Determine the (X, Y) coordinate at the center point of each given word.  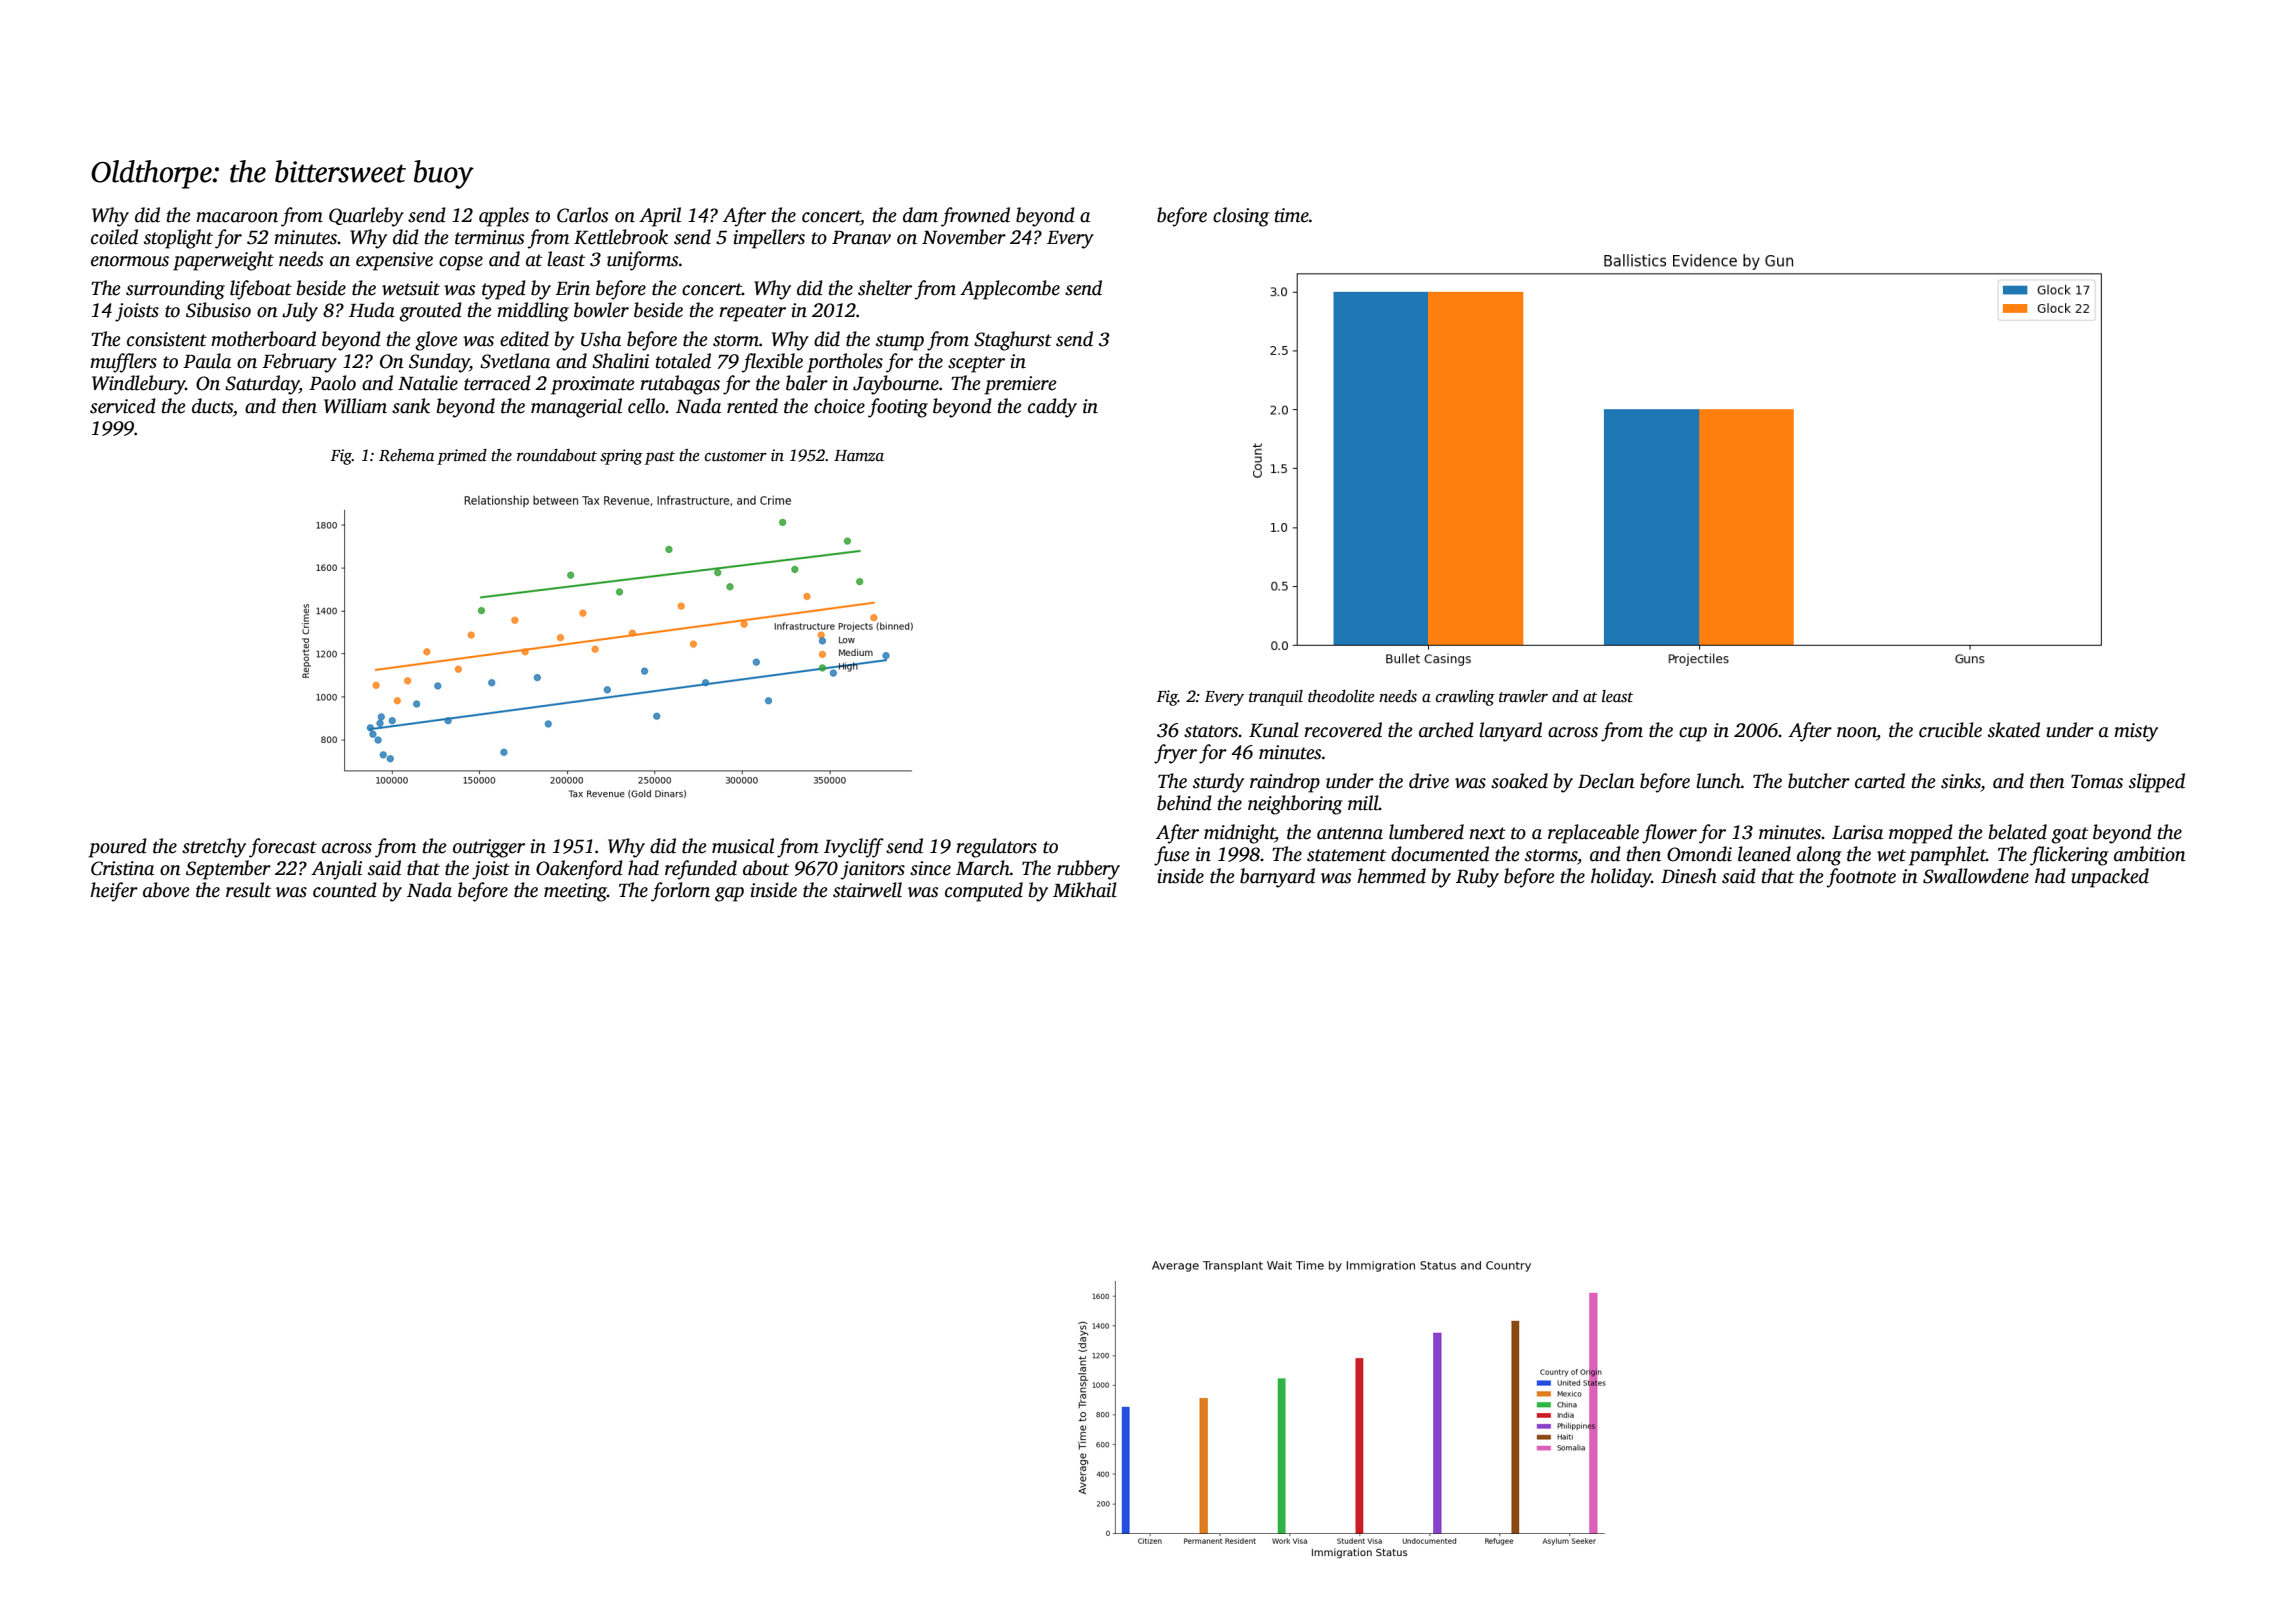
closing (1241, 217)
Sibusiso (218, 310)
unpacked (2110, 878)
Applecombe (1010, 290)
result (248, 890)
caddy (1052, 408)
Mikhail (1085, 890)
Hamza (859, 455)
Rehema (406, 455)
